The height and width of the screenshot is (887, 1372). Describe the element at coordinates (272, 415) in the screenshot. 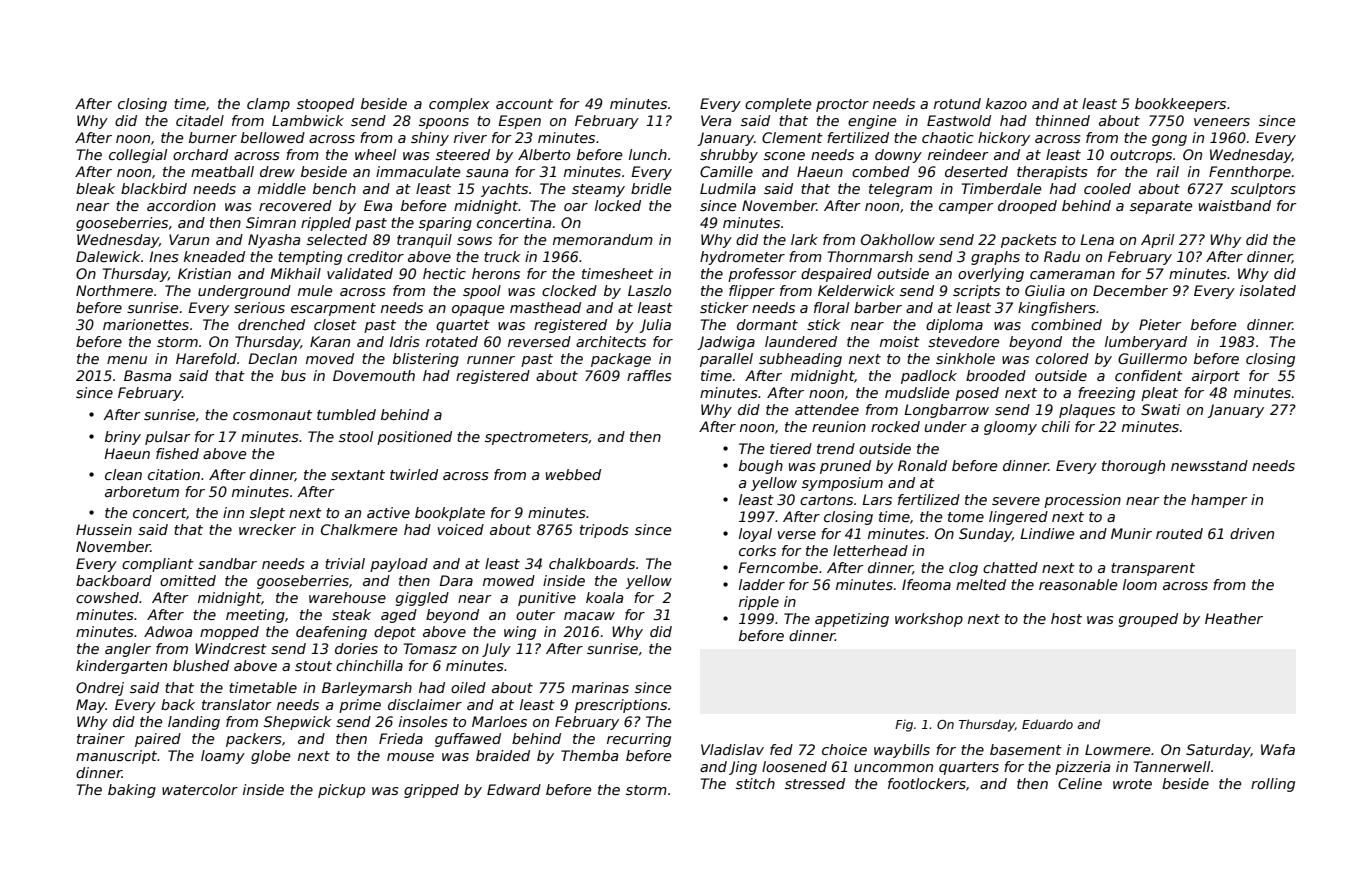

I see `cosmonaut` at that location.
